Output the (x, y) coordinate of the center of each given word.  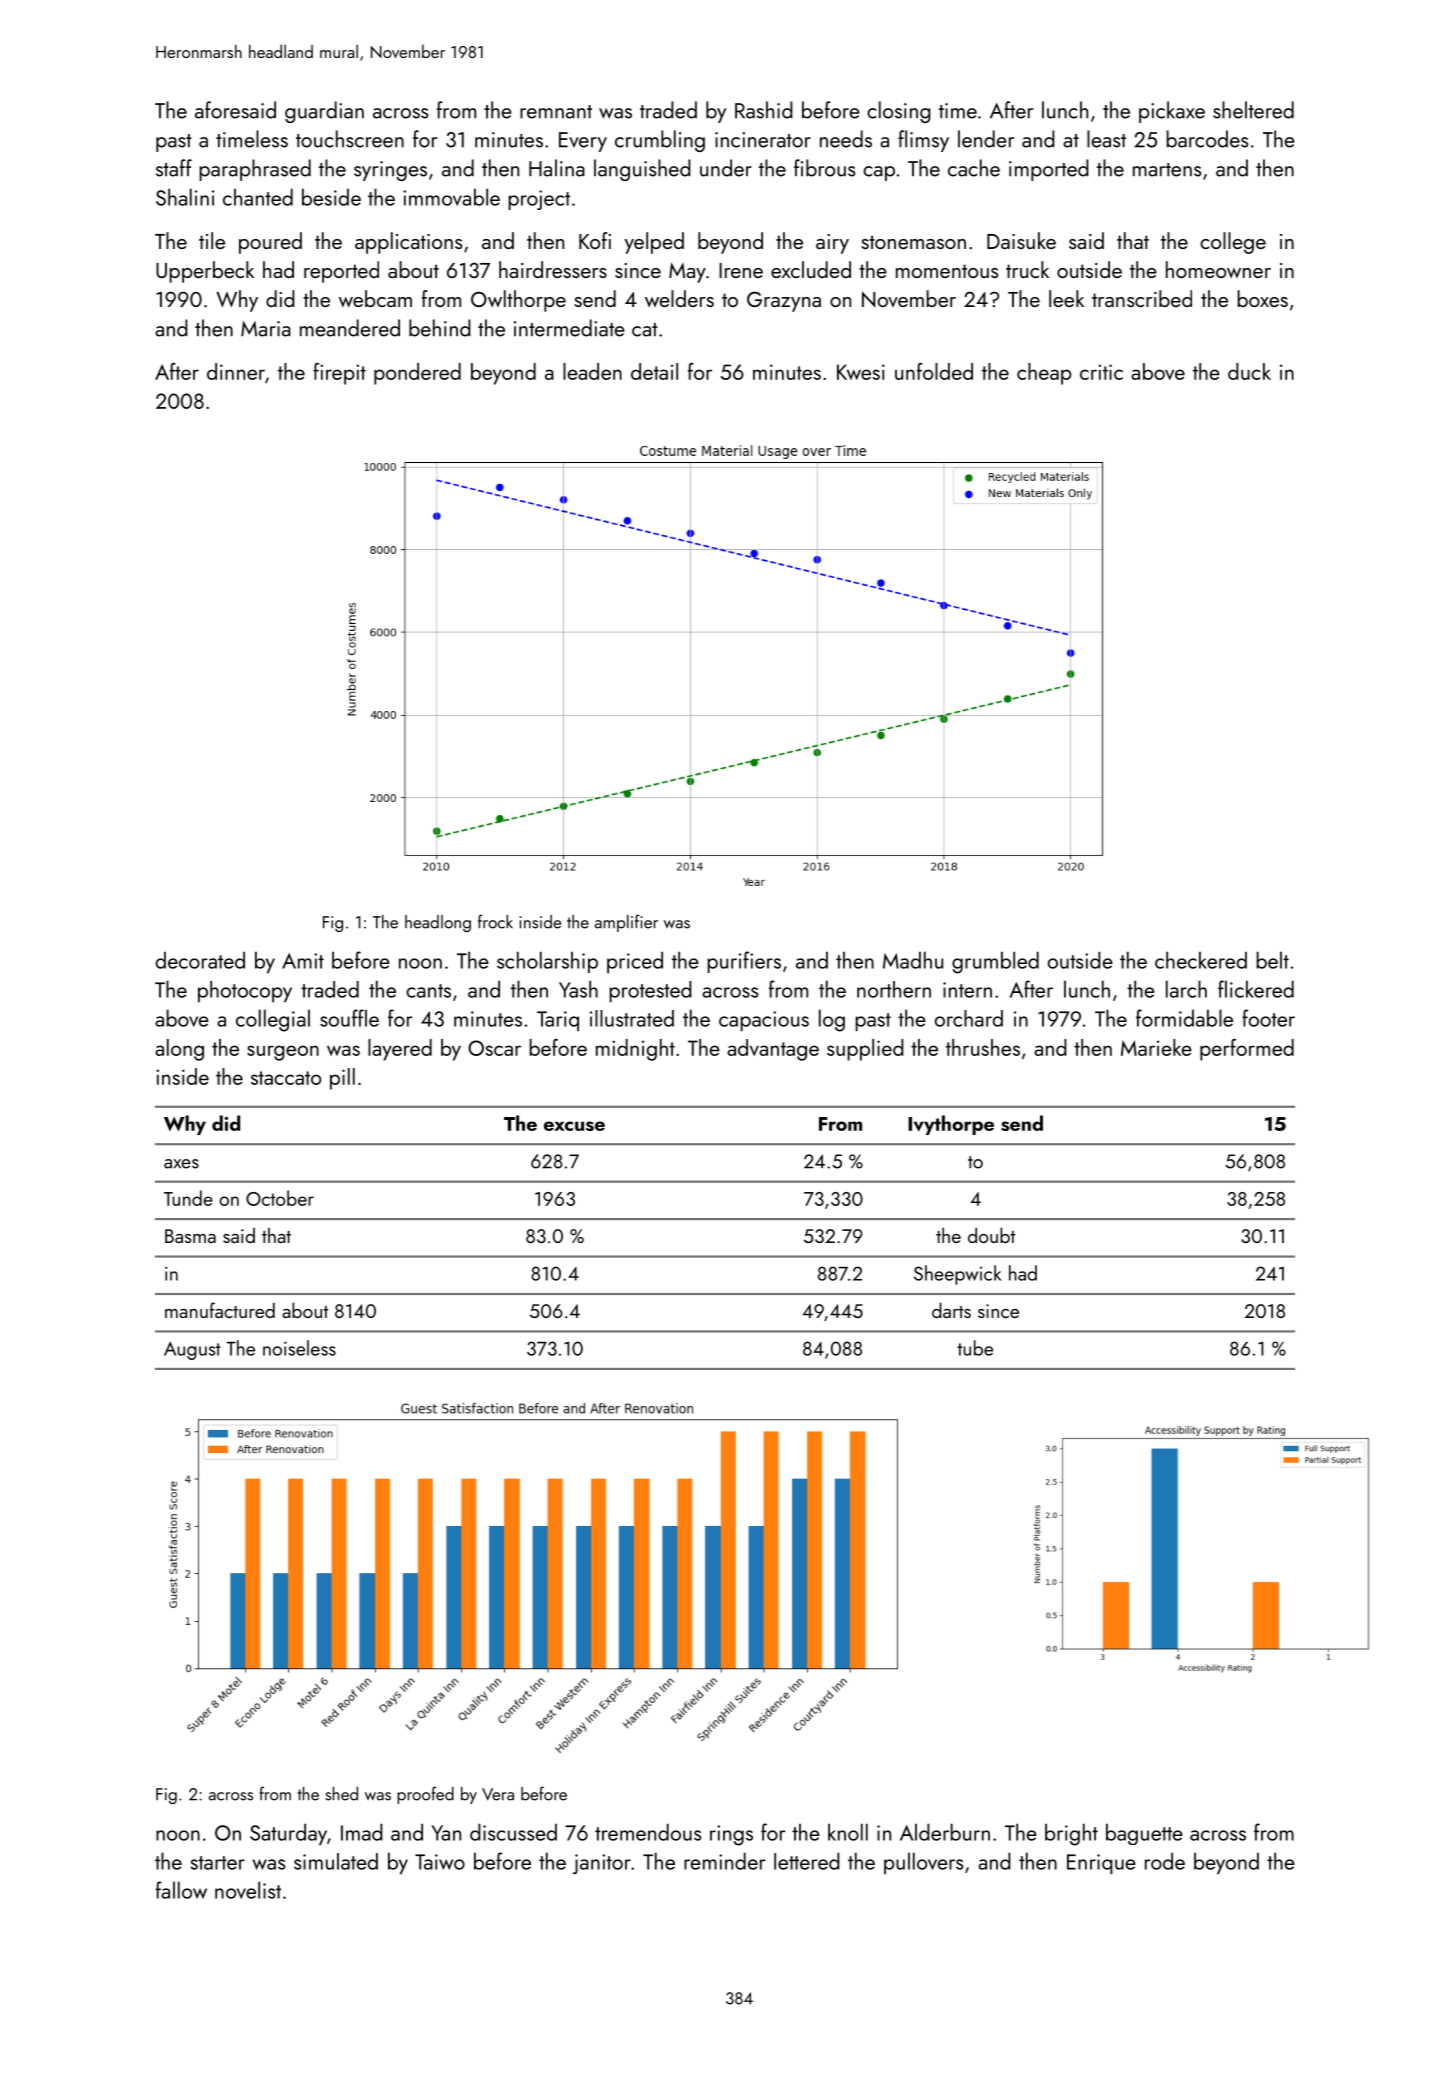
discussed (513, 1832)
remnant (556, 112)
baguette (1144, 1834)
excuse (574, 1126)
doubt (991, 1235)
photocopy (245, 991)
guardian (324, 112)
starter (217, 1863)
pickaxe (1172, 112)
